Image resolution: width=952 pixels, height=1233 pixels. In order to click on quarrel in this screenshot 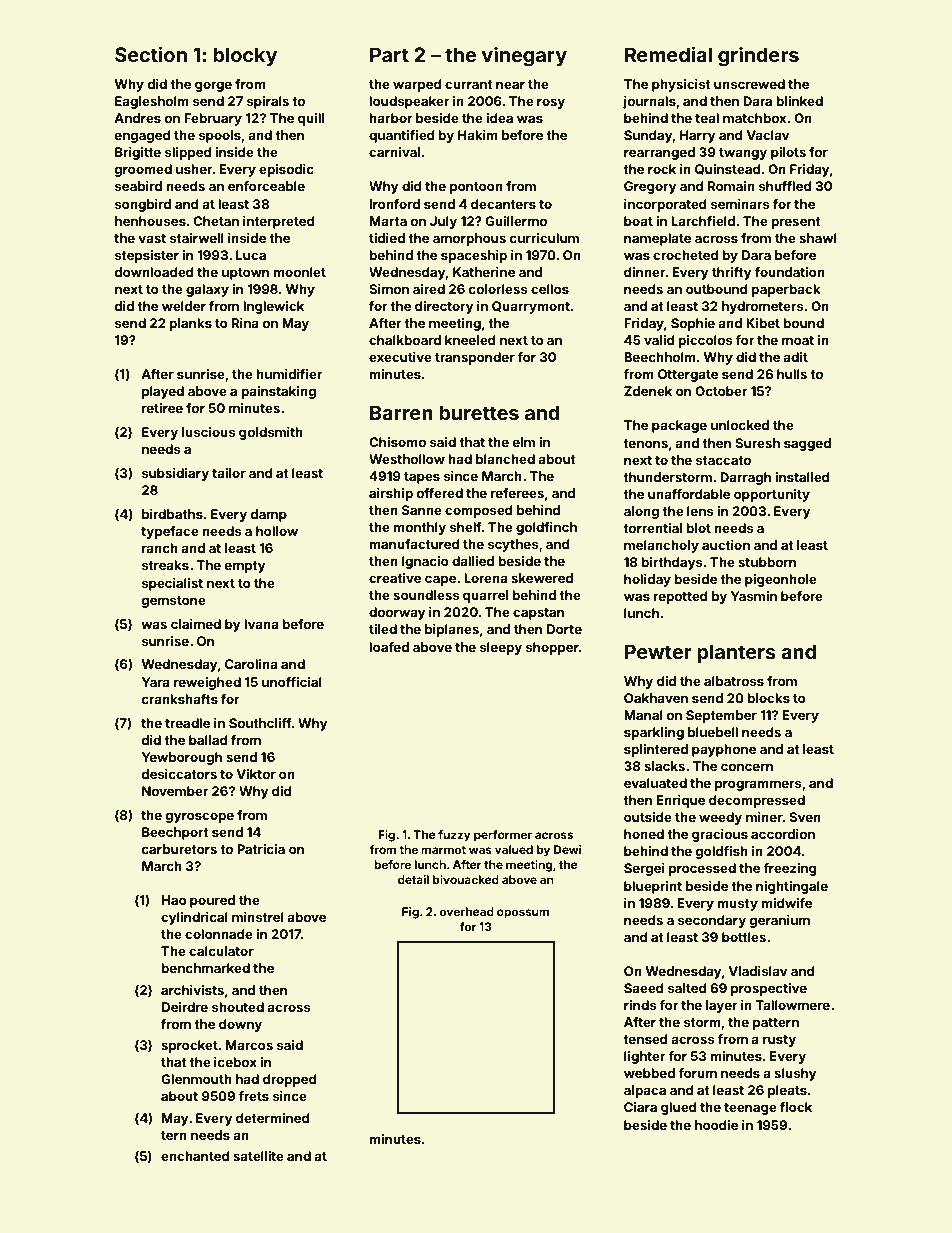, I will do `click(485, 596)`.
